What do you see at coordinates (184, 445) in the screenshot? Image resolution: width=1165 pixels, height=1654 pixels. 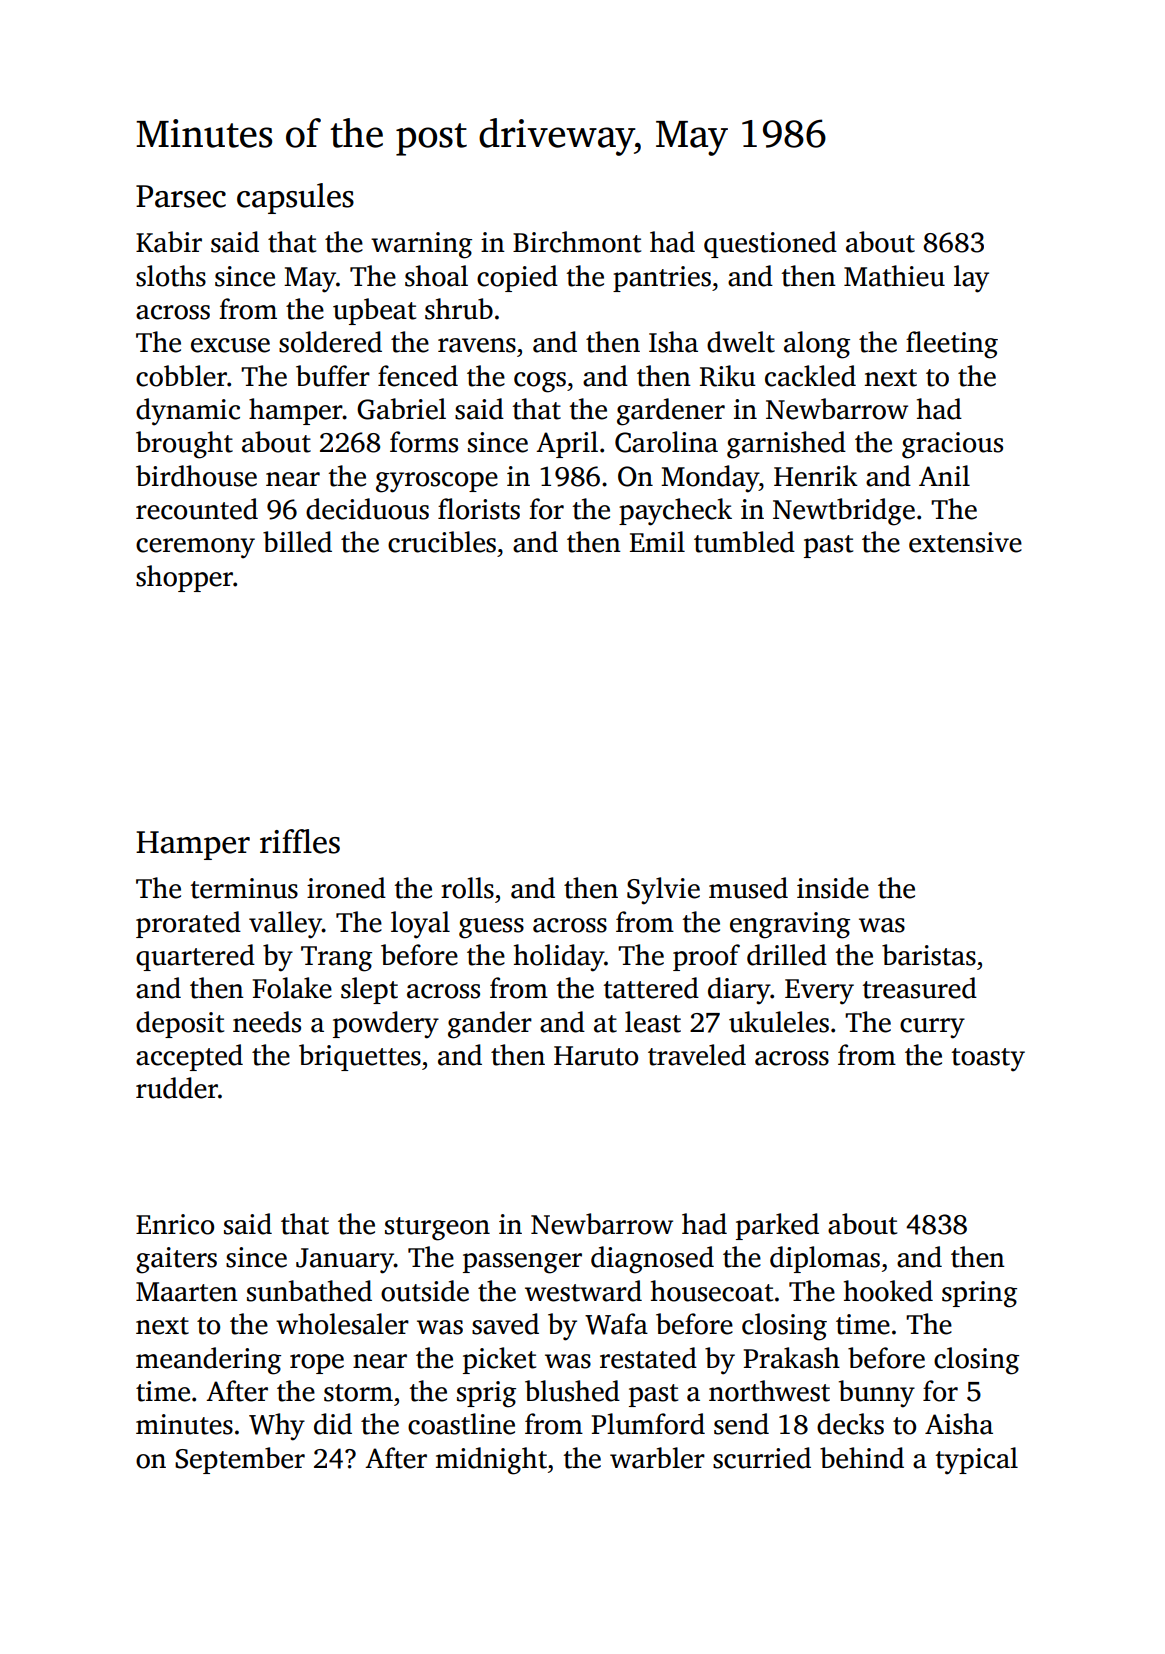 I see `brought` at bounding box center [184, 445].
